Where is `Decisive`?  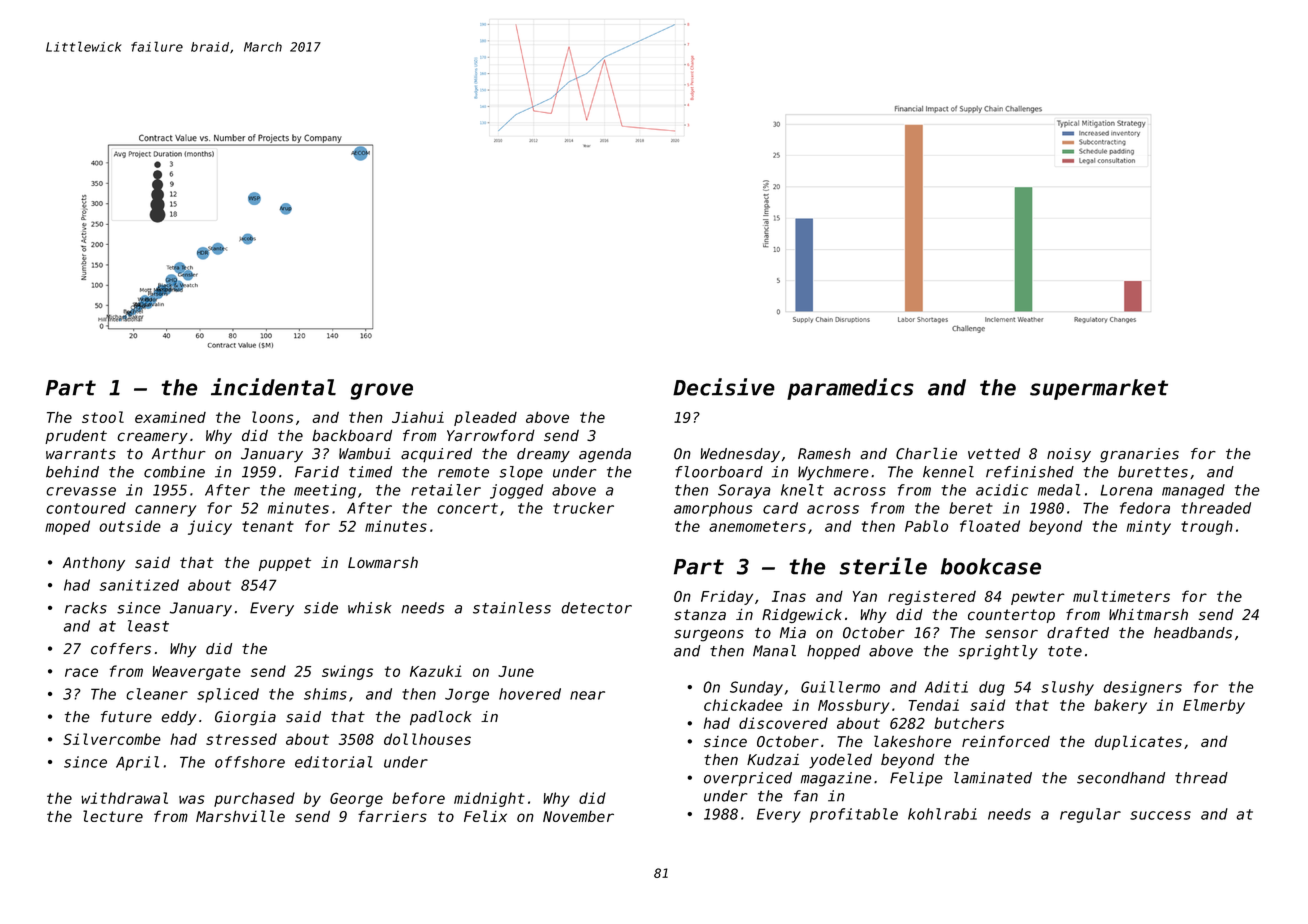
Decisive is located at coordinates (724, 387).
